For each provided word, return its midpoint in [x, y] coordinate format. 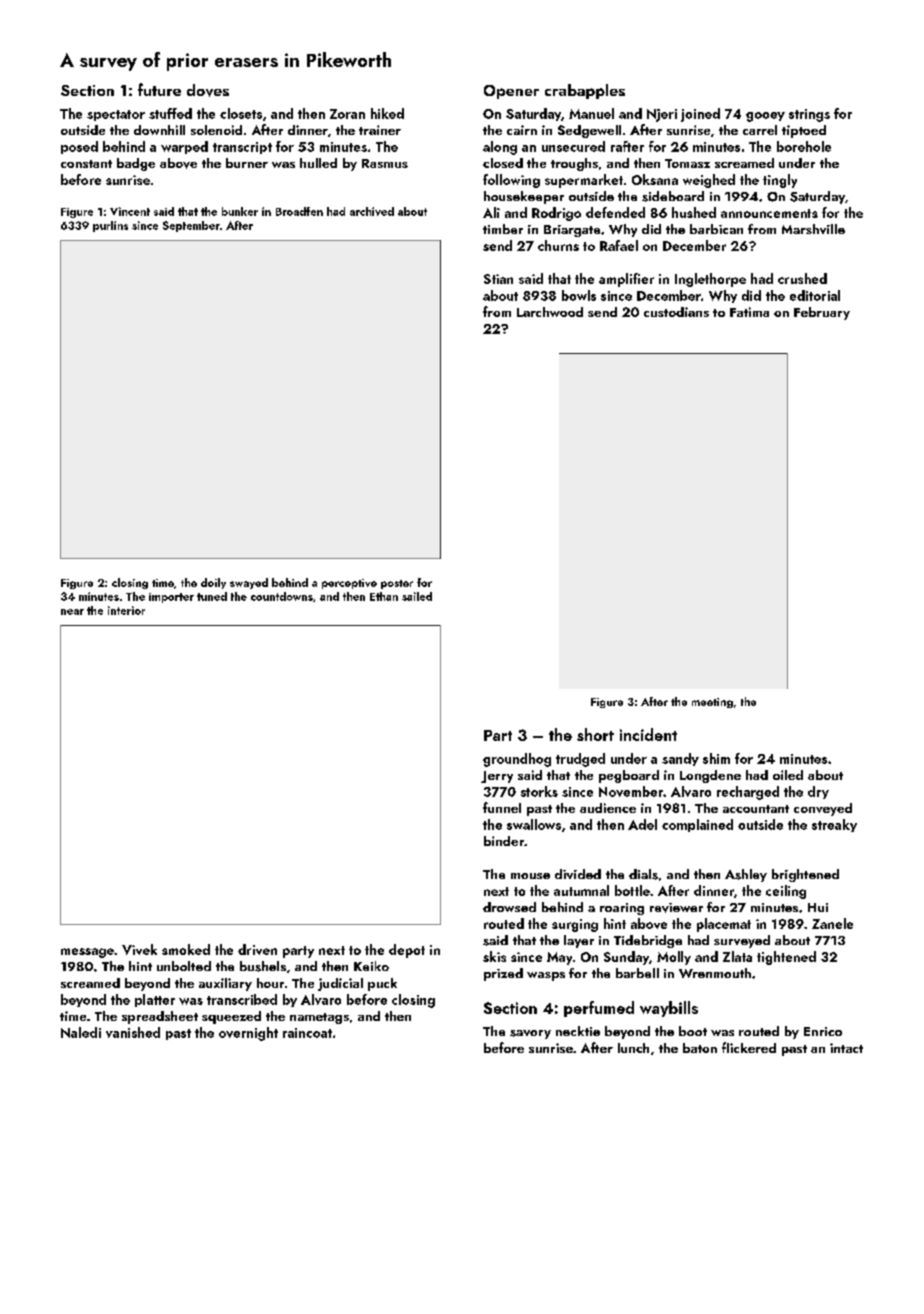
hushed [694, 212]
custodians [676, 312]
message [87, 953]
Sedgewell [589, 131]
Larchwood [550, 312]
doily [213, 583]
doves [208, 90]
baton [700, 1048]
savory [530, 1034]
